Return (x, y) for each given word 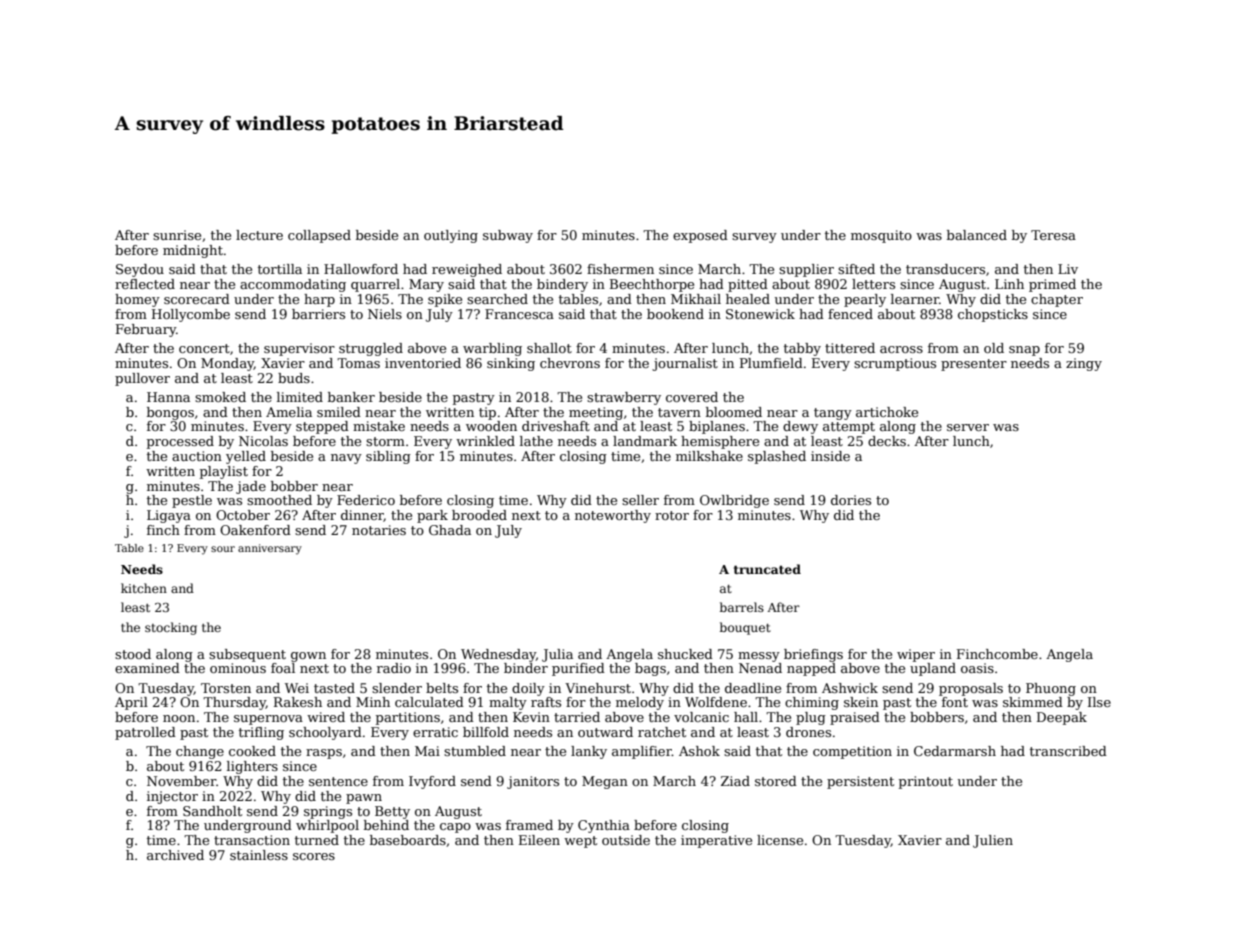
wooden (491, 426)
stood (133, 654)
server (968, 427)
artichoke (887, 412)
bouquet (745, 628)
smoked (220, 397)
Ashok (699, 751)
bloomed (734, 412)
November (181, 781)
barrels (742, 607)
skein (861, 702)
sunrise (177, 235)
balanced (977, 235)
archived (175, 855)
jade (251, 487)
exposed (700, 236)
